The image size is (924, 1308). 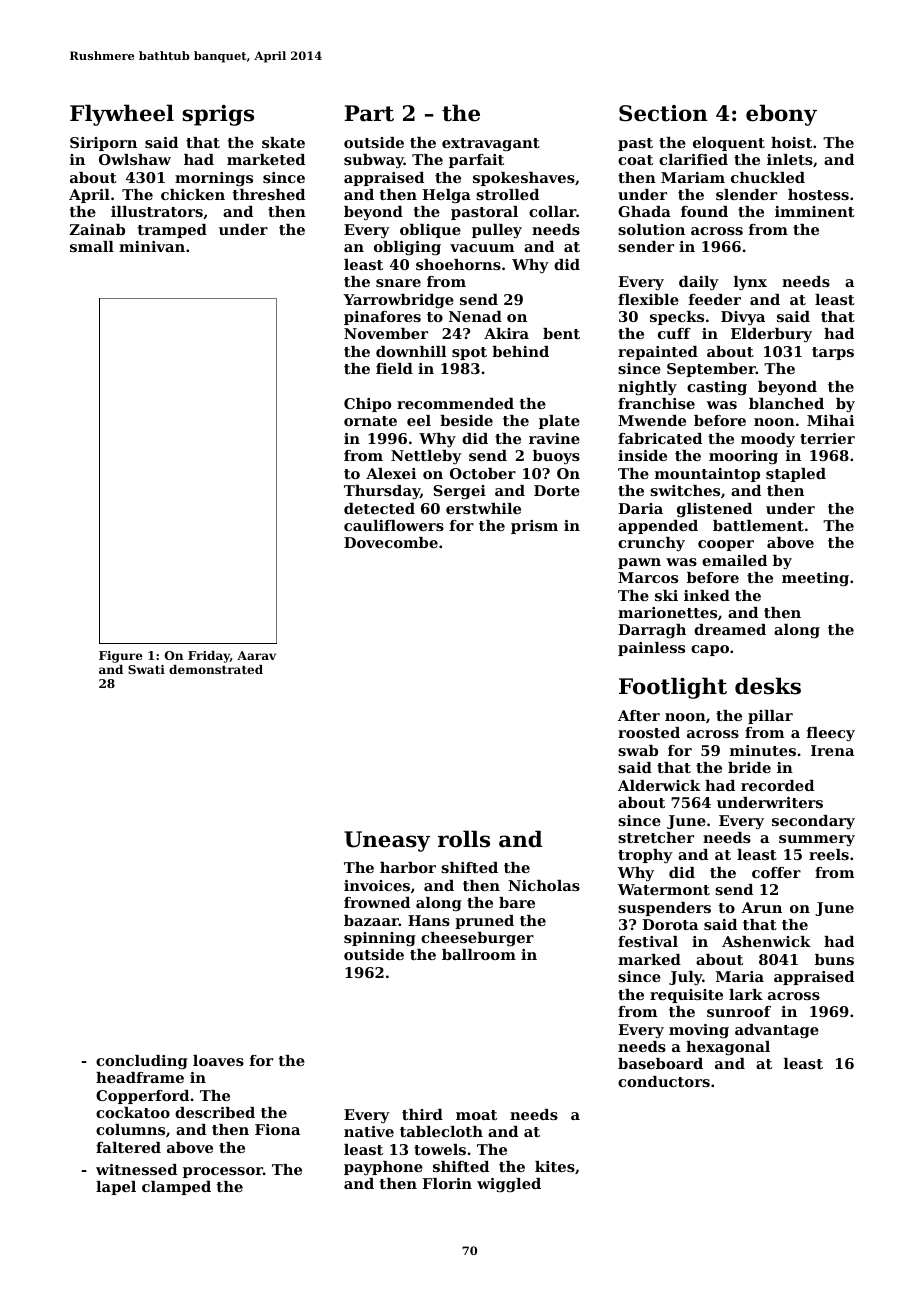 What do you see at coordinates (408, 867) in the screenshot?
I see `harbor` at bounding box center [408, 867].
